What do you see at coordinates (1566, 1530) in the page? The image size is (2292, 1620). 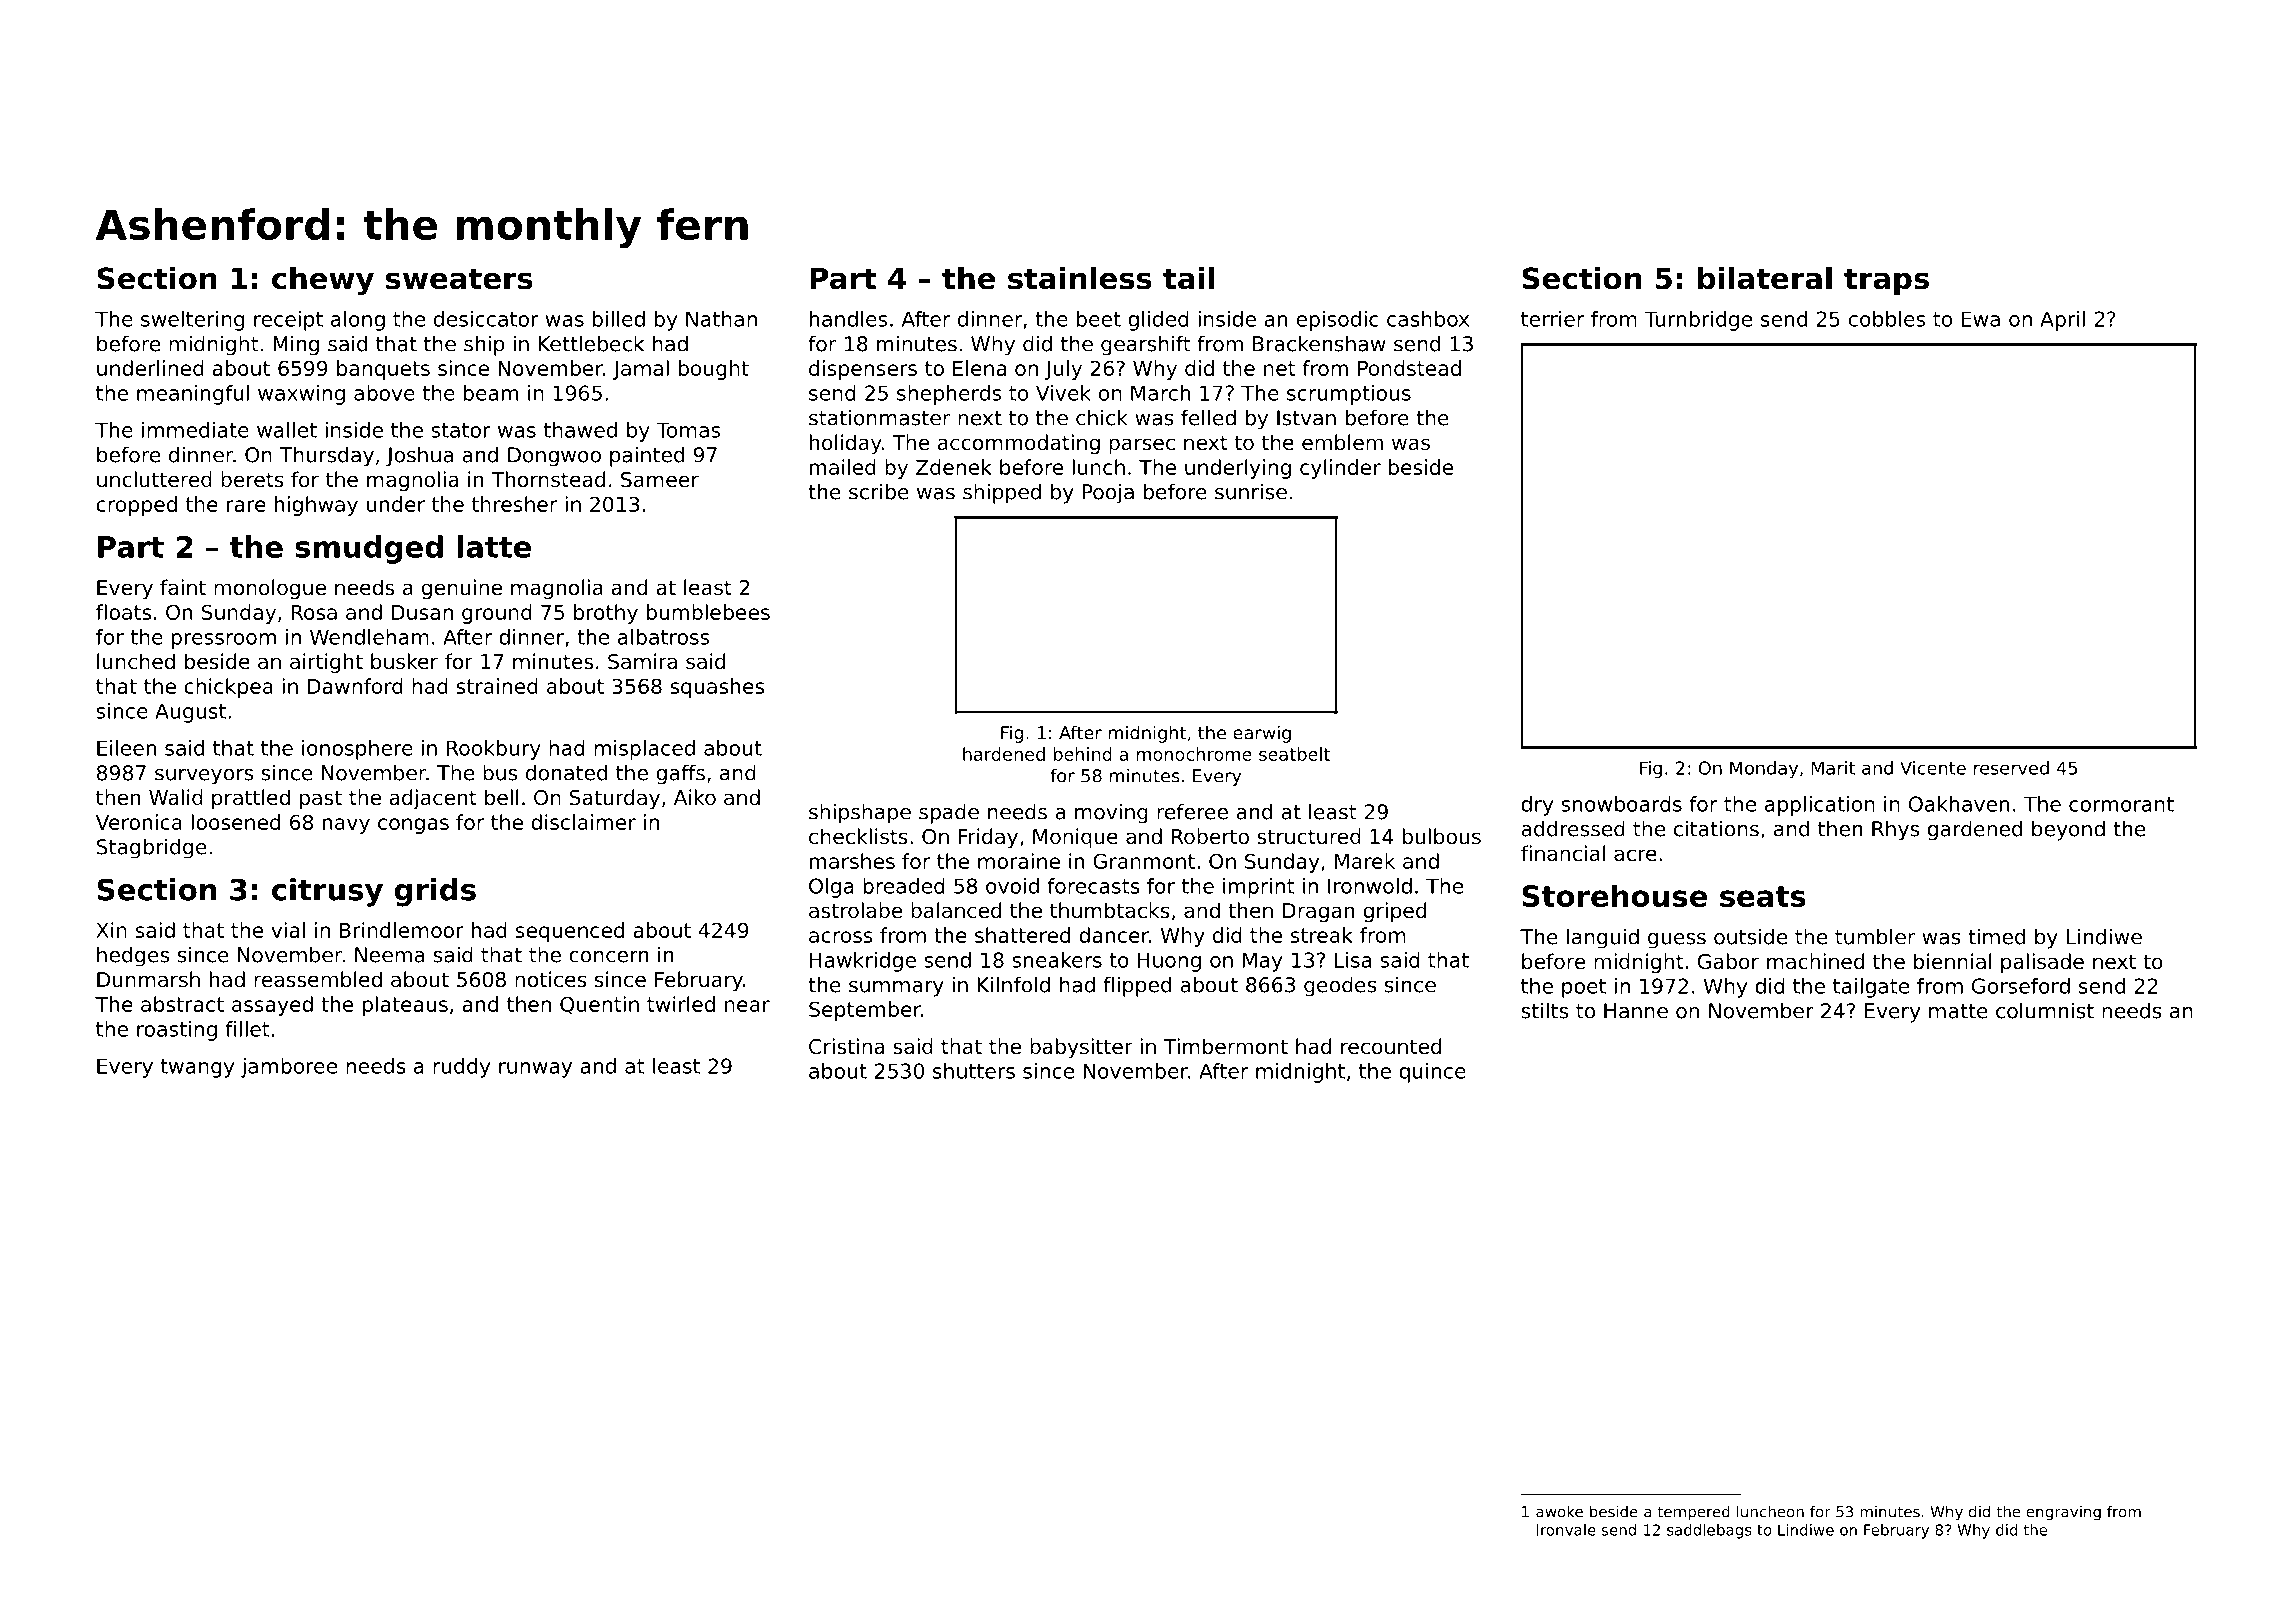 I see `Ironvale` at bounding box center [1566, 1530].
